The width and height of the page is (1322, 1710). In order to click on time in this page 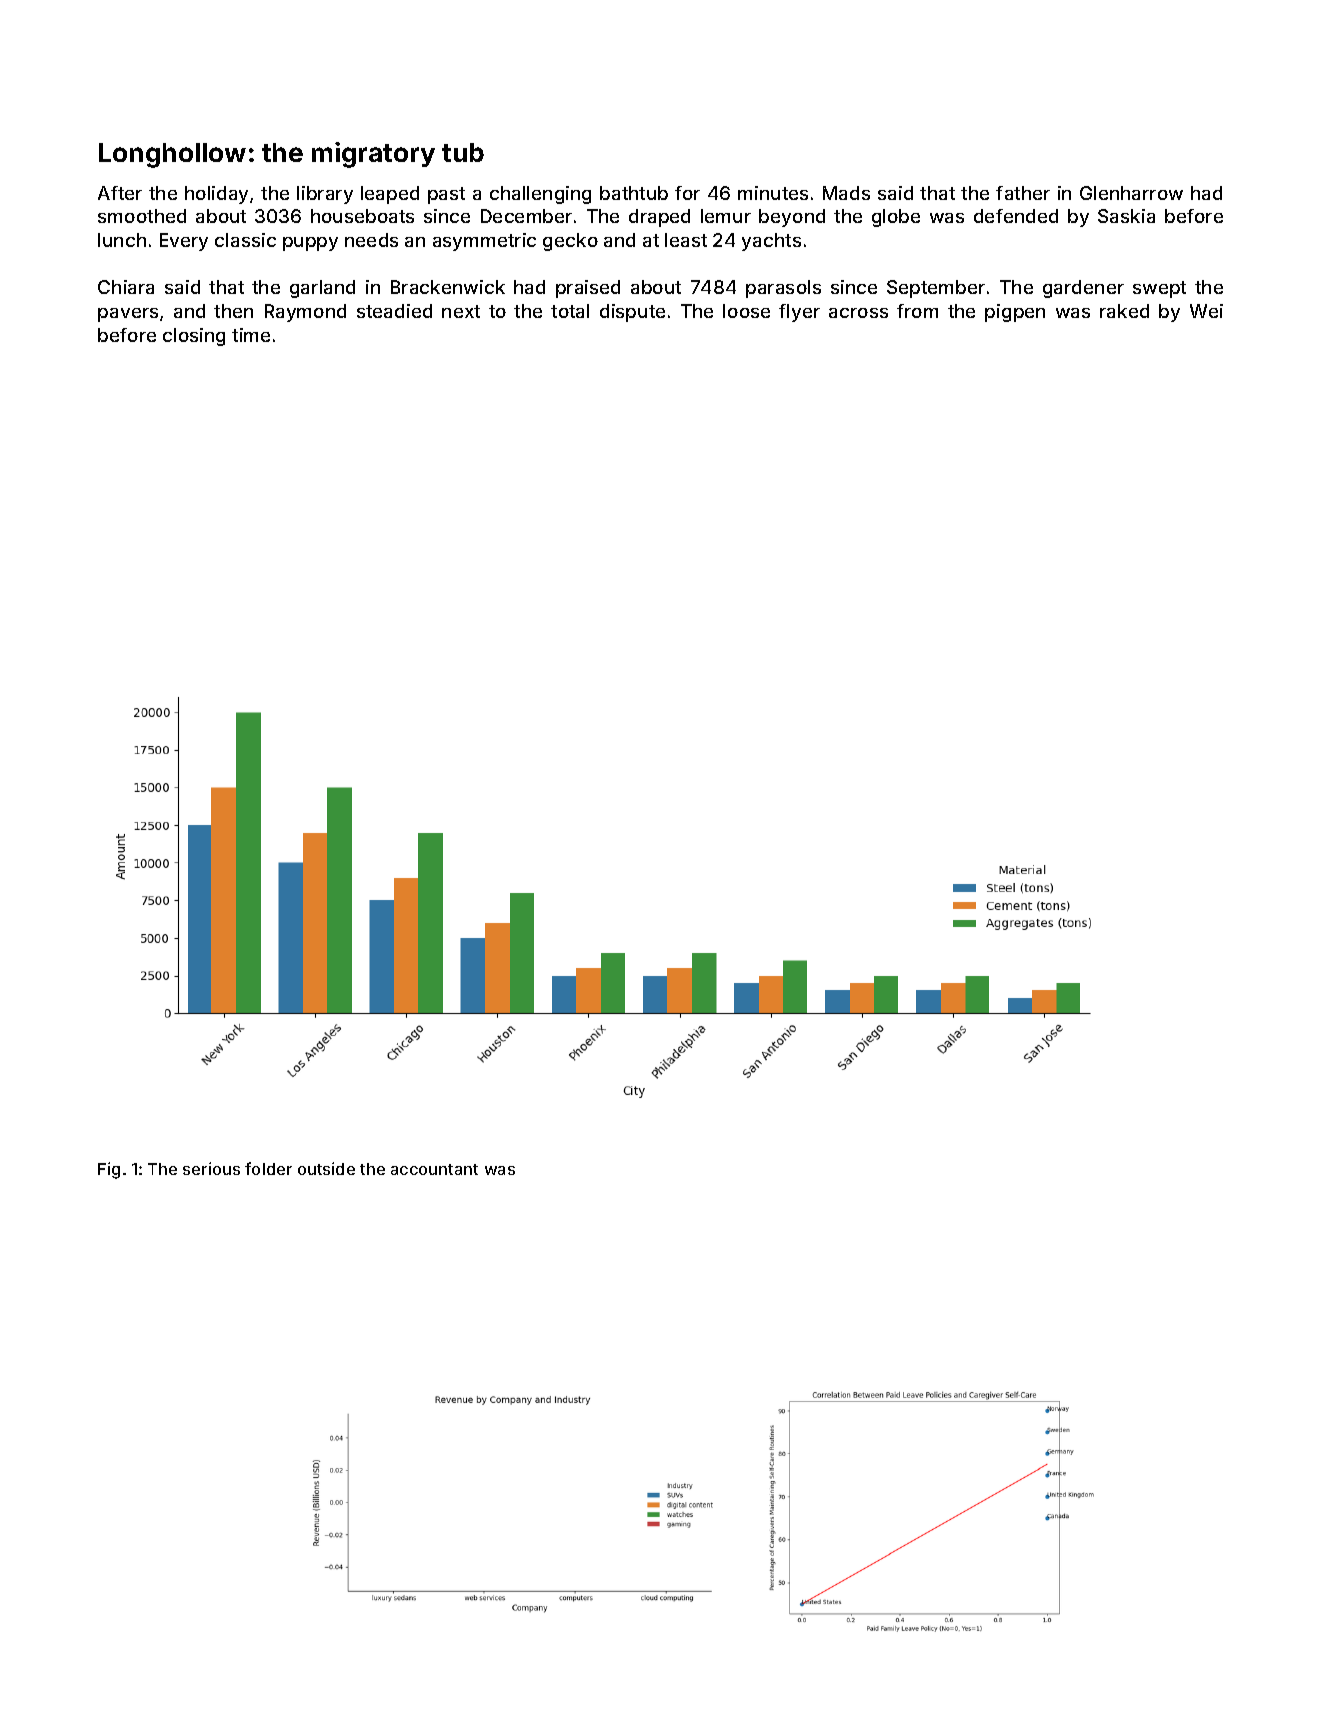, I will do `click(251, 335)`.
